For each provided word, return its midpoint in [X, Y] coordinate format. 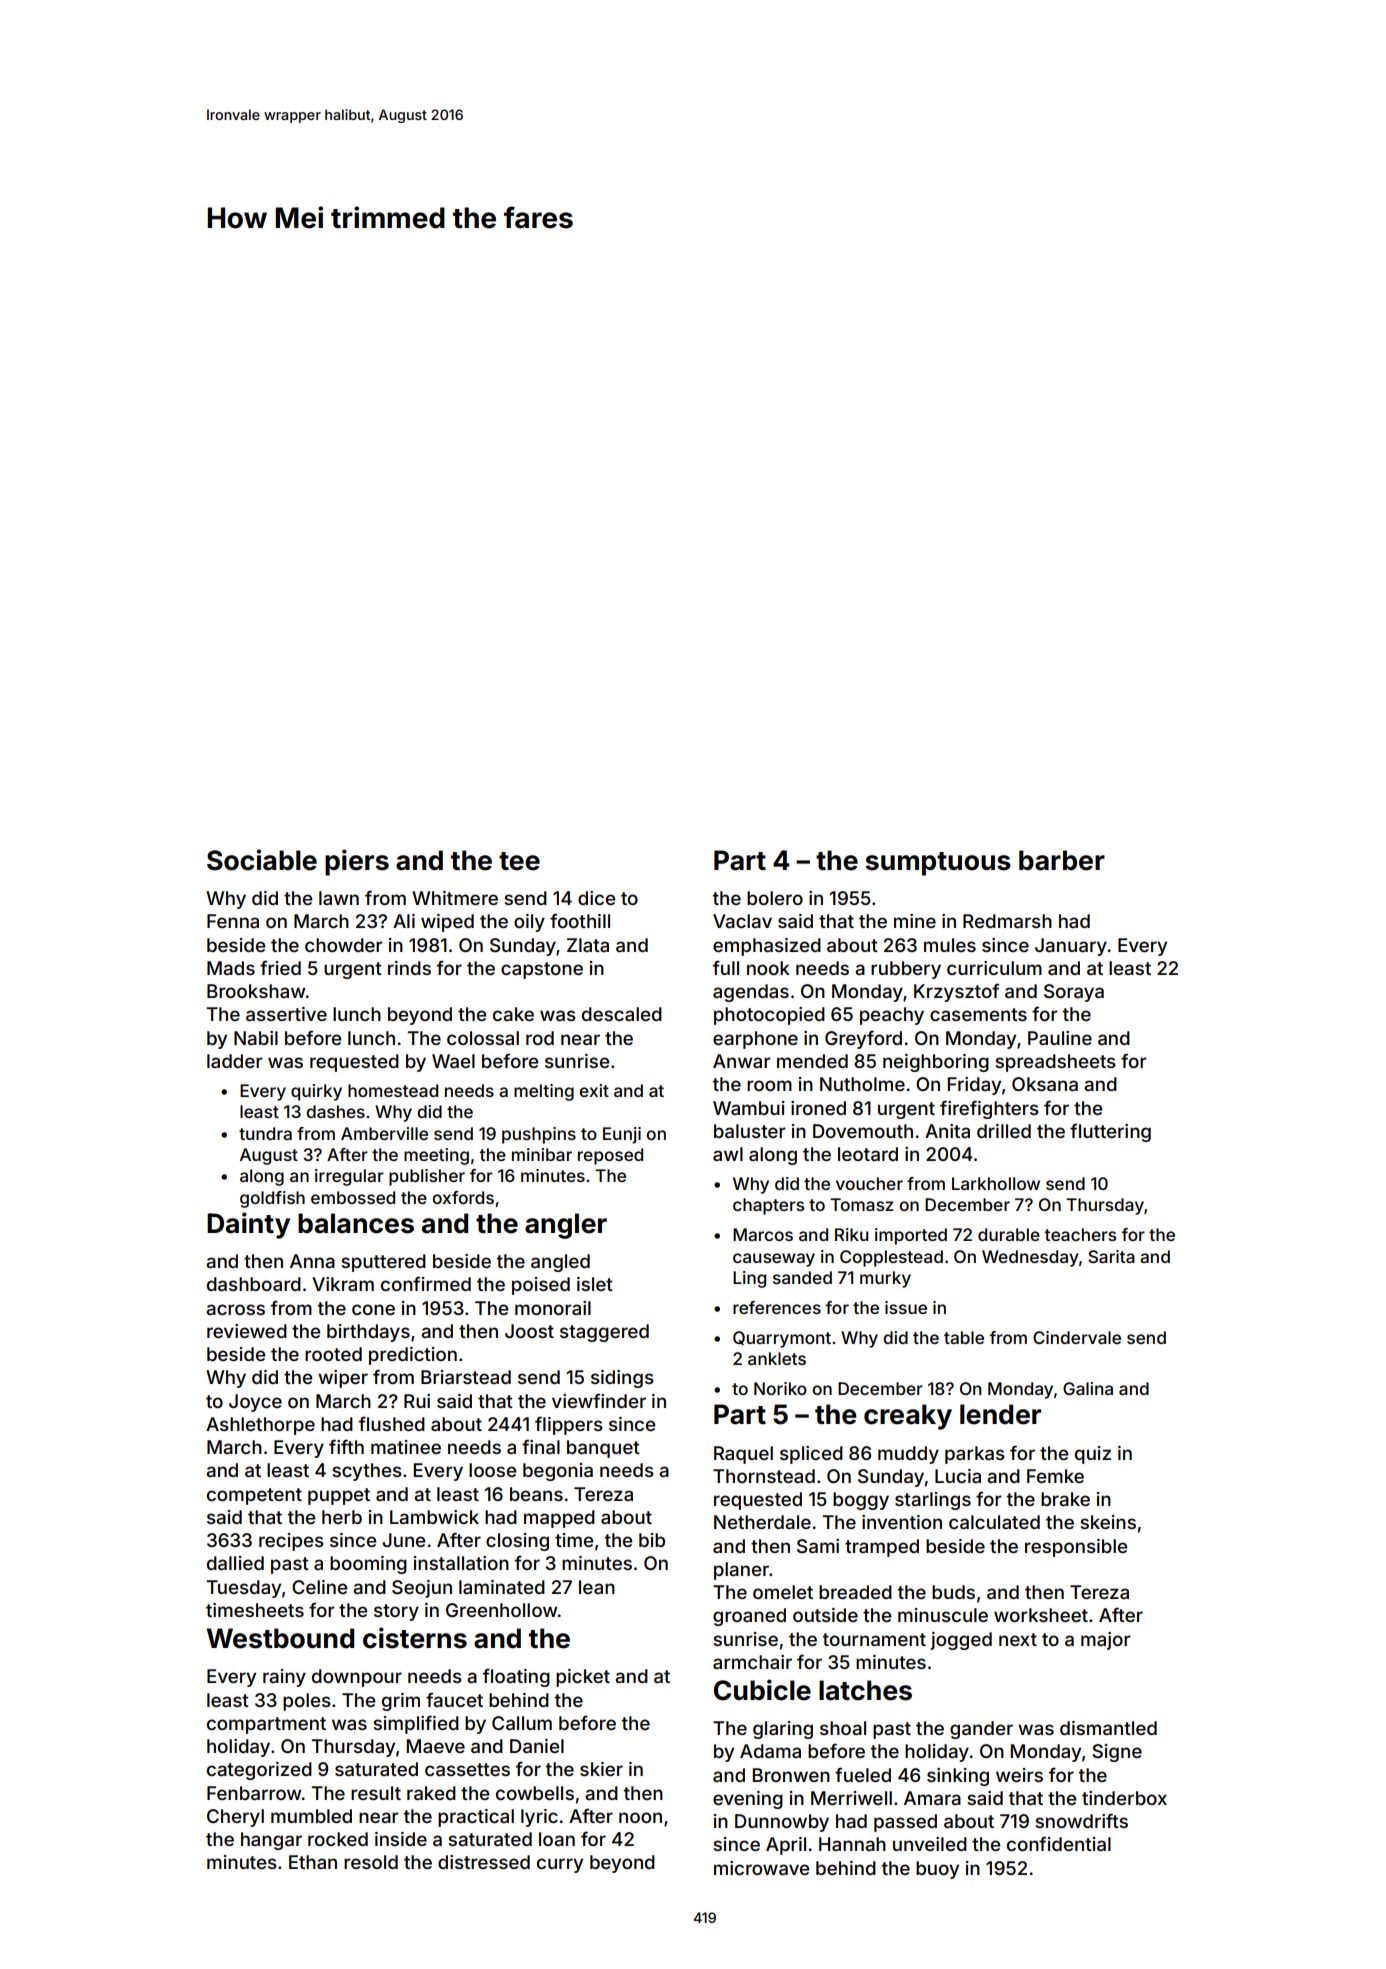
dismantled [1108, 1728]
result [376, 1793]
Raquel [743, 1455]
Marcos [763, 1234]
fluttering [1110, 1132]
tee [519, 861]
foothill [580, 920]
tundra [265, 1133]
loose [492, 1470]
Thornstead [764, 1476]
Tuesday [243, 1589]
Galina [1088, 1388]
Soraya [1074, 993]
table [964, 1337]
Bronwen [791, 1775]
